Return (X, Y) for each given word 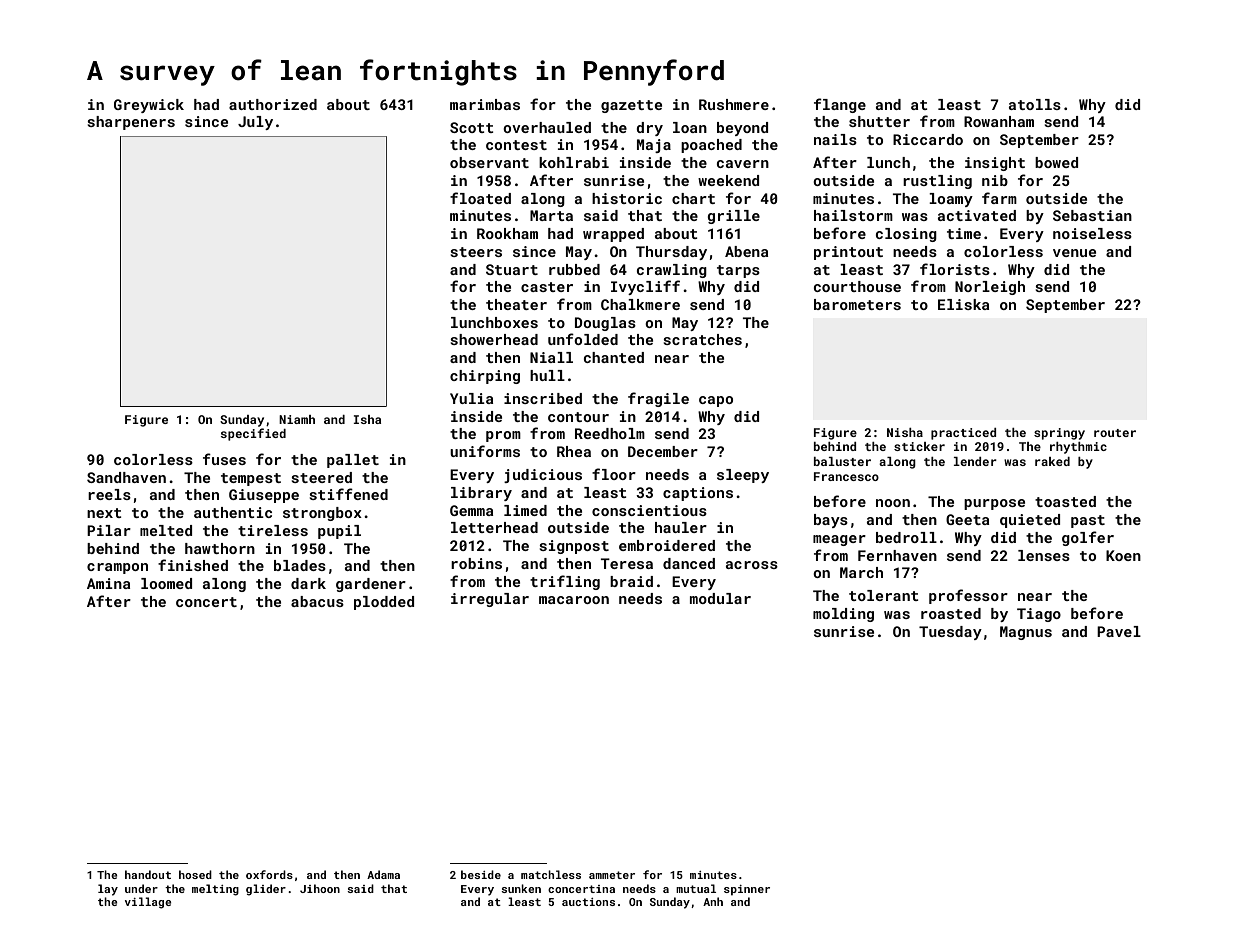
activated (977, 215)
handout (148, 874)
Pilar (109, 530)
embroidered (667, 545)
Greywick (149, 106)
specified (253, 434)
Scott (472, 127)
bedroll (906, 537)
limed (525, 510)
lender (975, 461)
